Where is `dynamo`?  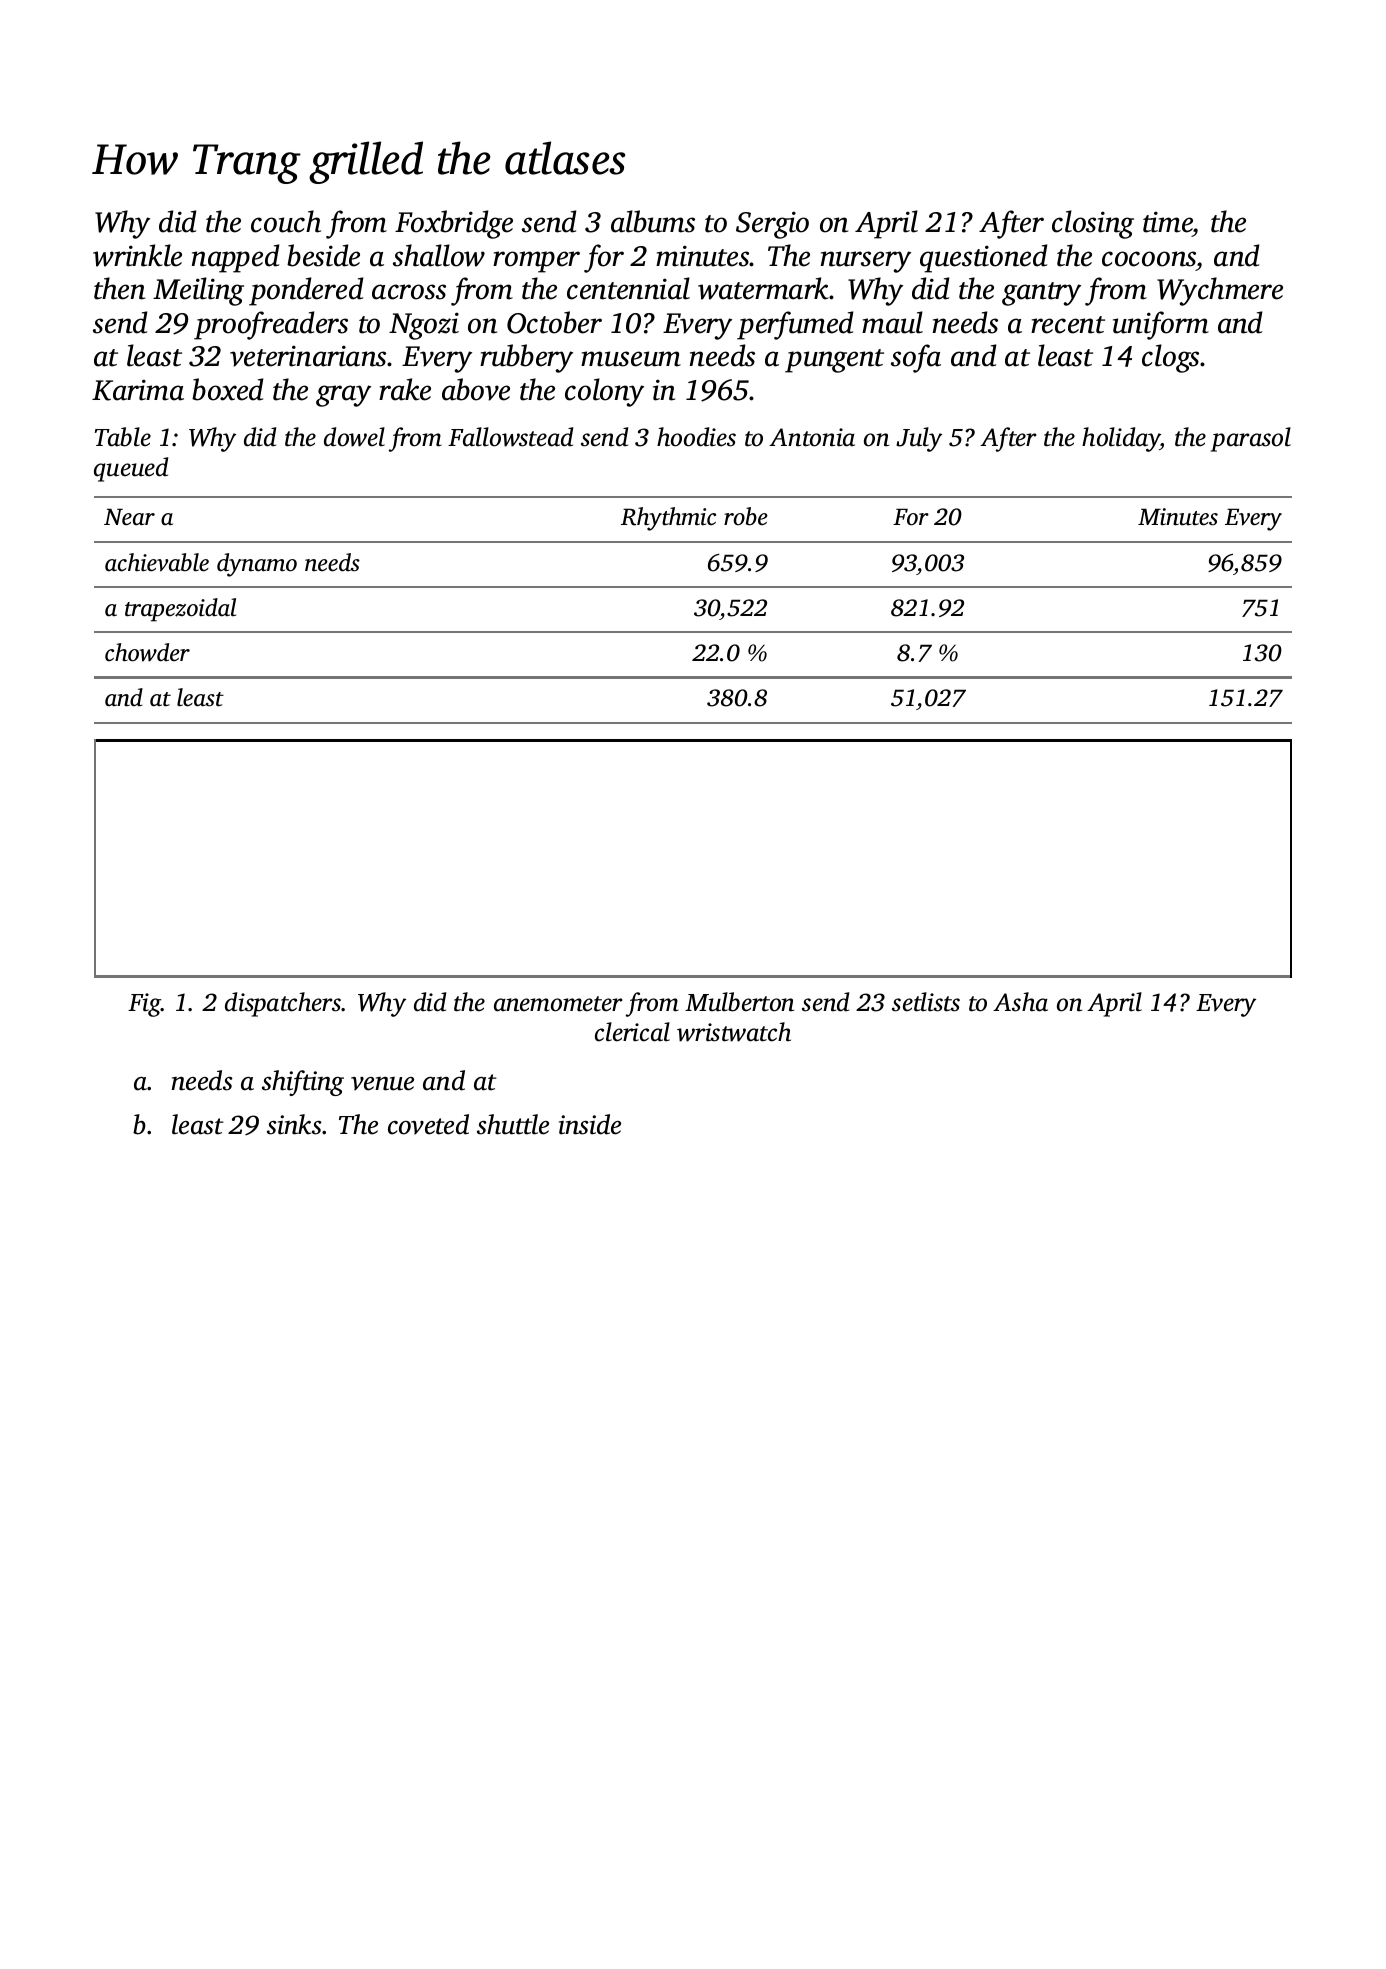
dynamo is located at coordinates (257, 565).
